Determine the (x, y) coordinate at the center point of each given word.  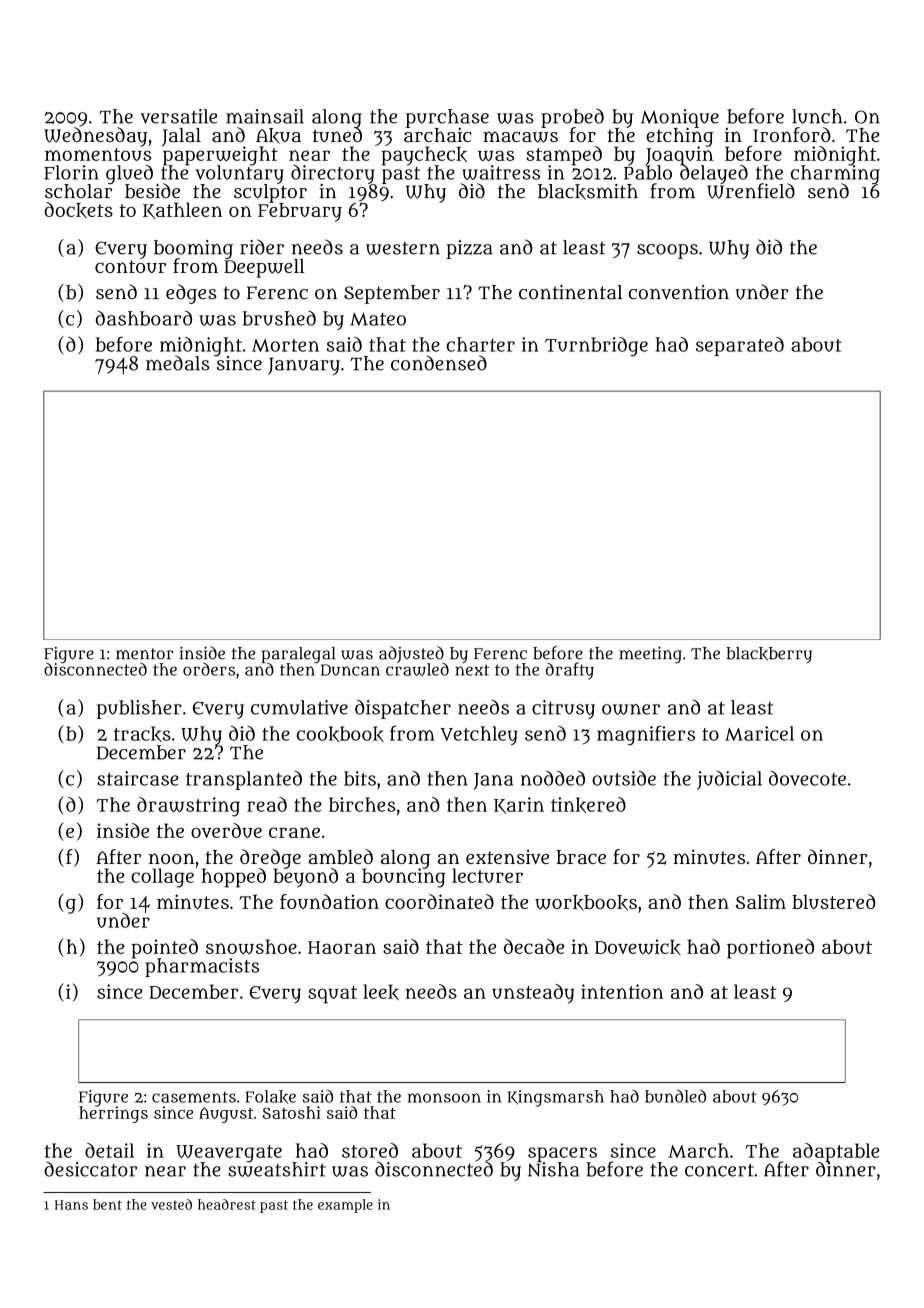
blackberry (769, 655)
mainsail (265, 116)
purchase (447, 118)
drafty (570, 671)
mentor (145, 654)
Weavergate (229, 1153)
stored (370, 1150)
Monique (680, 118)
